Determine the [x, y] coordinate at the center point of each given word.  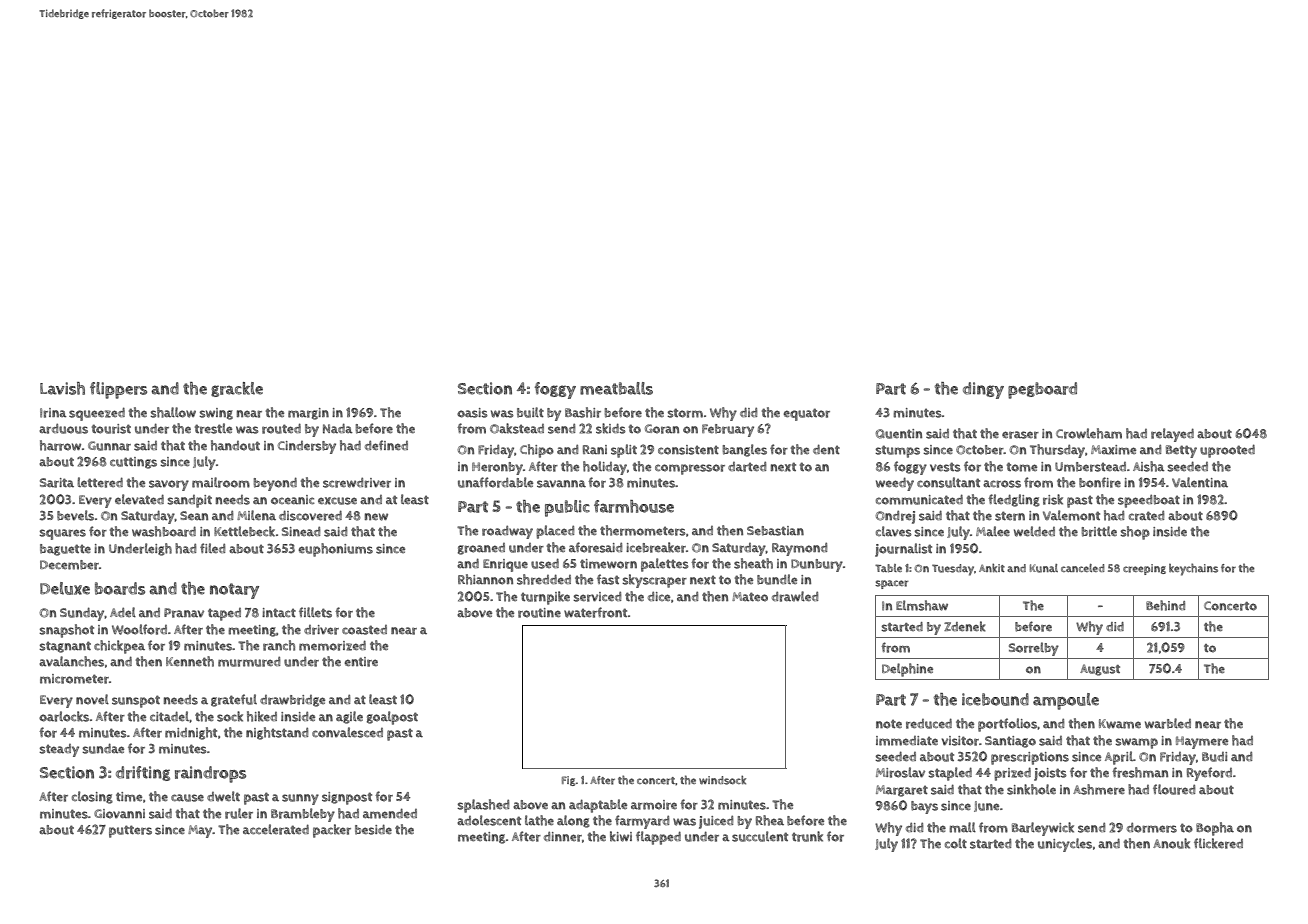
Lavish [62, 388]
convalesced [347, 732]
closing [92, 797]
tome [1022, 467]
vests [945, 467]
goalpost [392, 718]
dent [826, 449]
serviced [597, 596]
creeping [1144, 569]
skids [611, 428]
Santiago [1010, 742]
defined [386, 445]
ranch [279, 645]
